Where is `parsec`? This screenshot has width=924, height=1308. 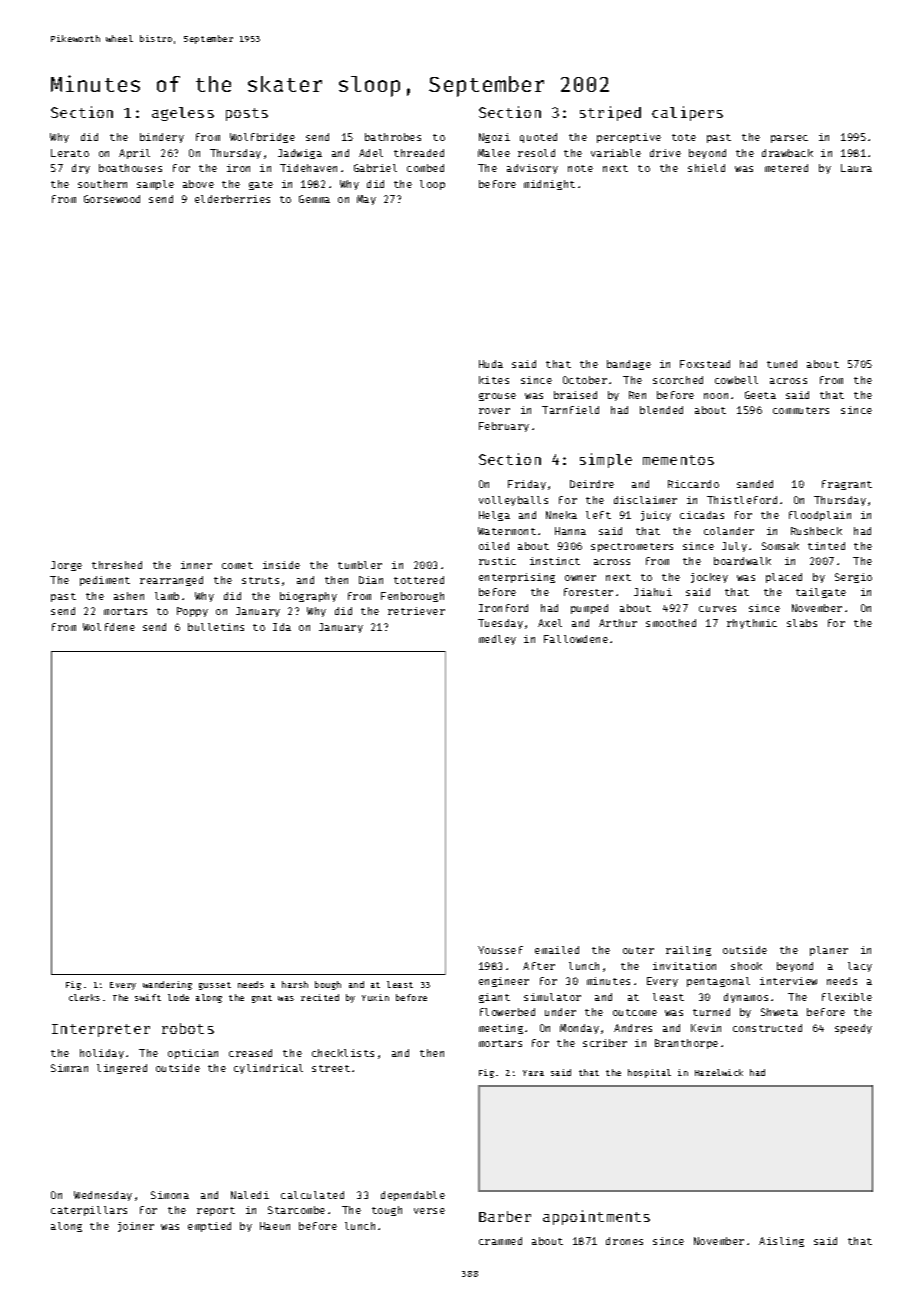 parsec is located at coordinates (789, 139).
